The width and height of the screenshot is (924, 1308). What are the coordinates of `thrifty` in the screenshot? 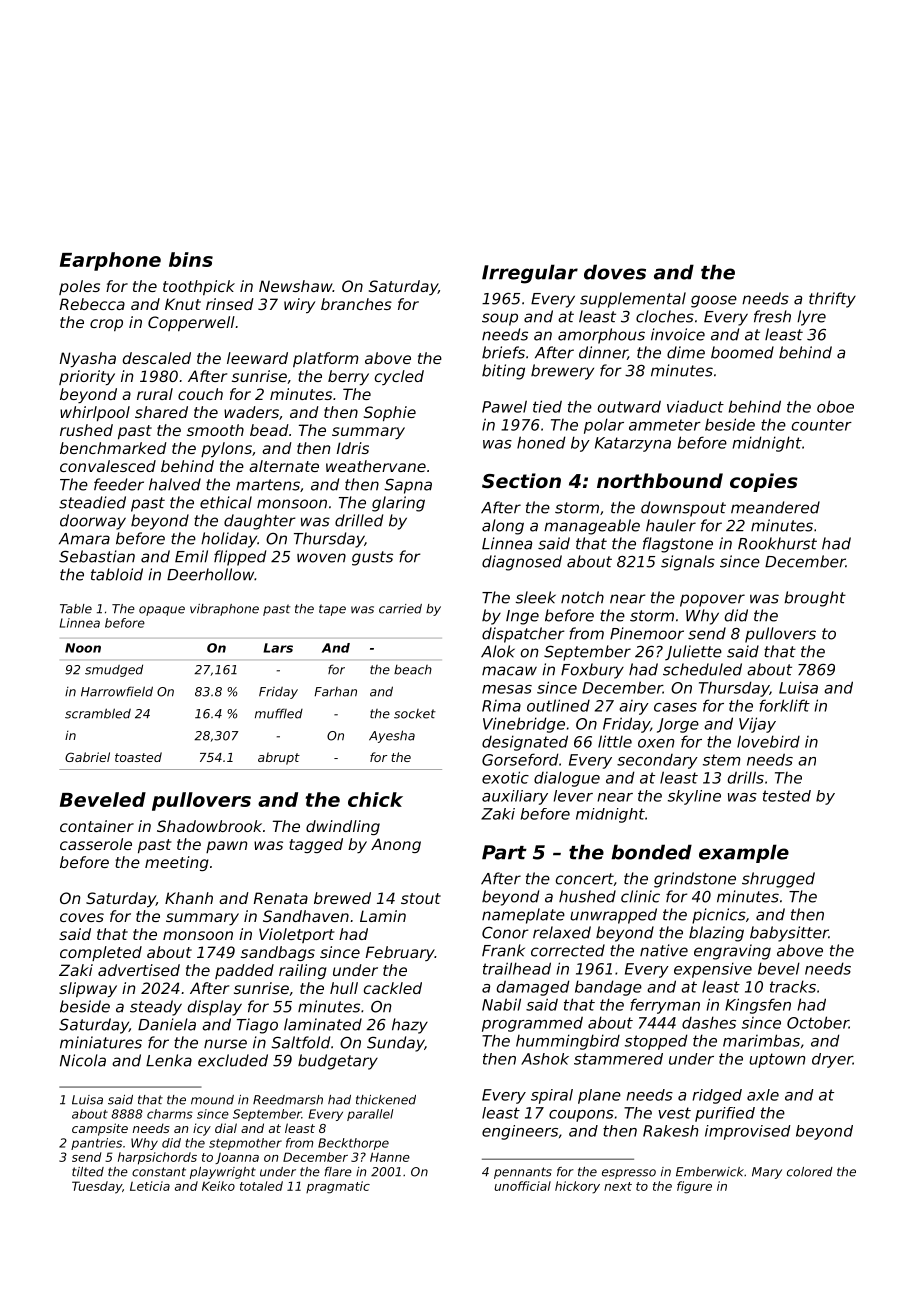 It's located at (832, 300).
